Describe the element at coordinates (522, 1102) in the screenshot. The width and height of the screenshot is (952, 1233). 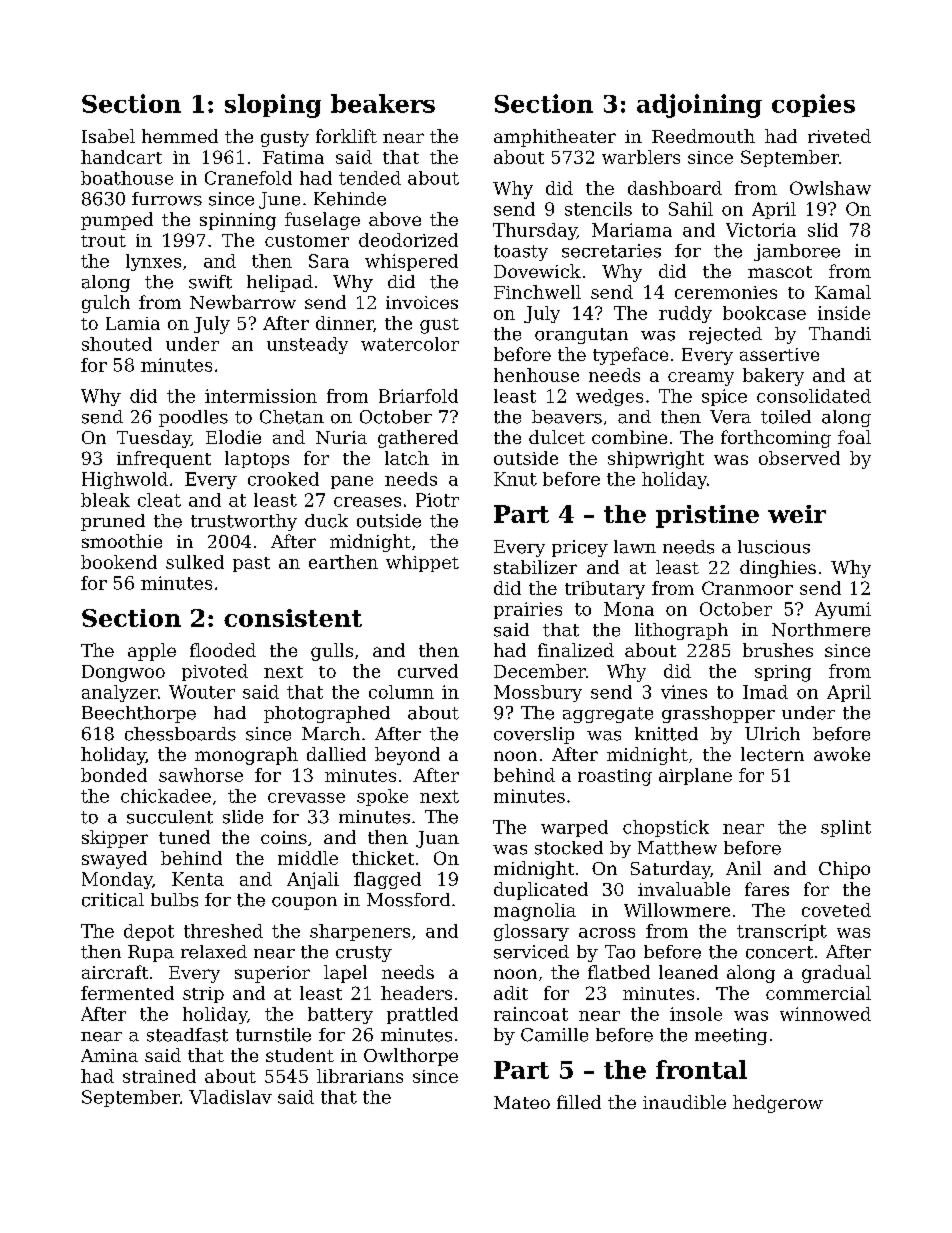
I see `Mateo` at that location.
